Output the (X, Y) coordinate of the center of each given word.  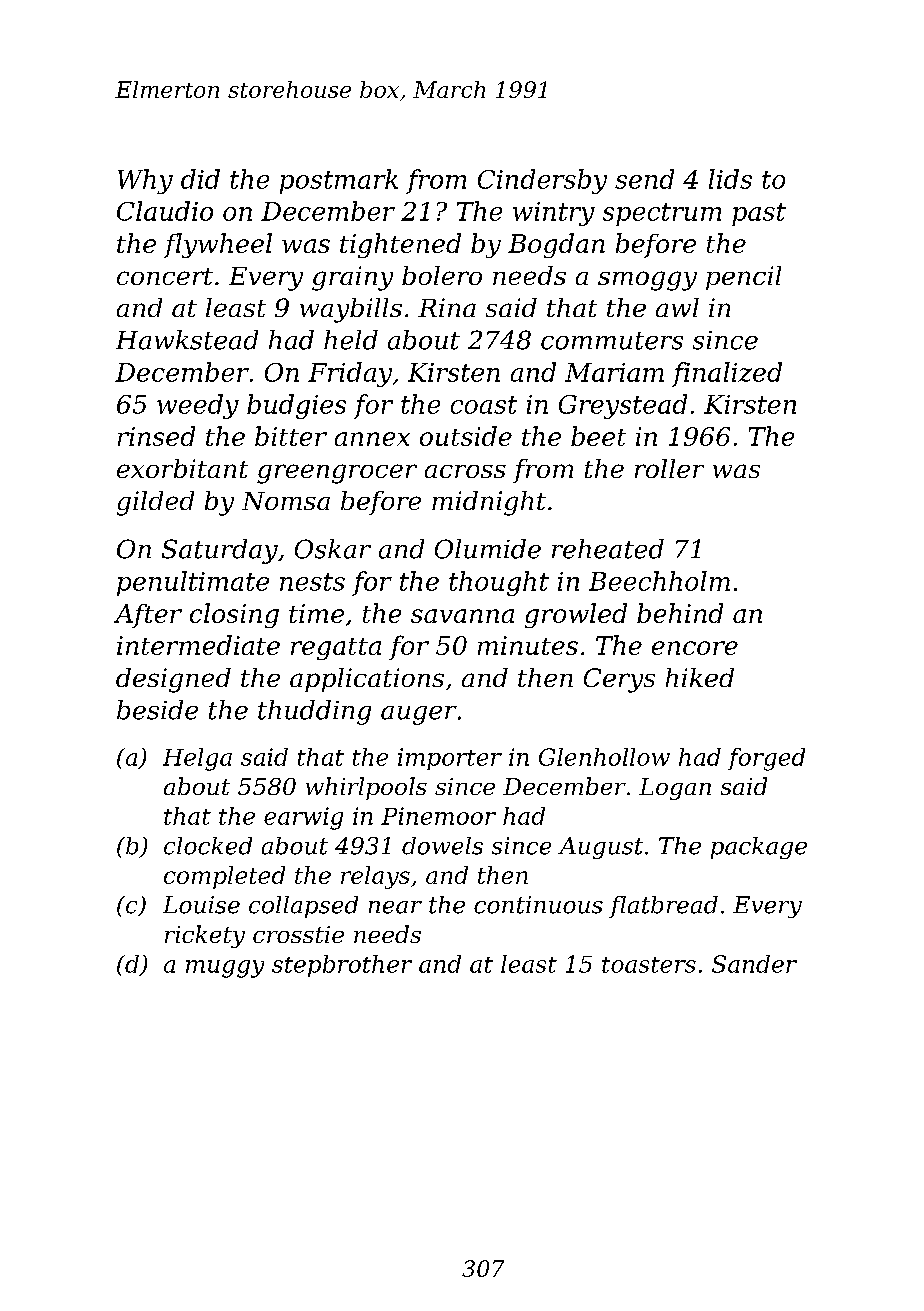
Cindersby (542, 181)
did (200, 179)
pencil (743, 278)
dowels (442, 846)
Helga (197, 759)
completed (224, 877)
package (759, 848)
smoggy (647, 281)
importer (450, 759)
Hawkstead (187, 340)
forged (766, 759)
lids (730, 179)
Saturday (220, 551)
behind (680, 613)
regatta (336, 649)
